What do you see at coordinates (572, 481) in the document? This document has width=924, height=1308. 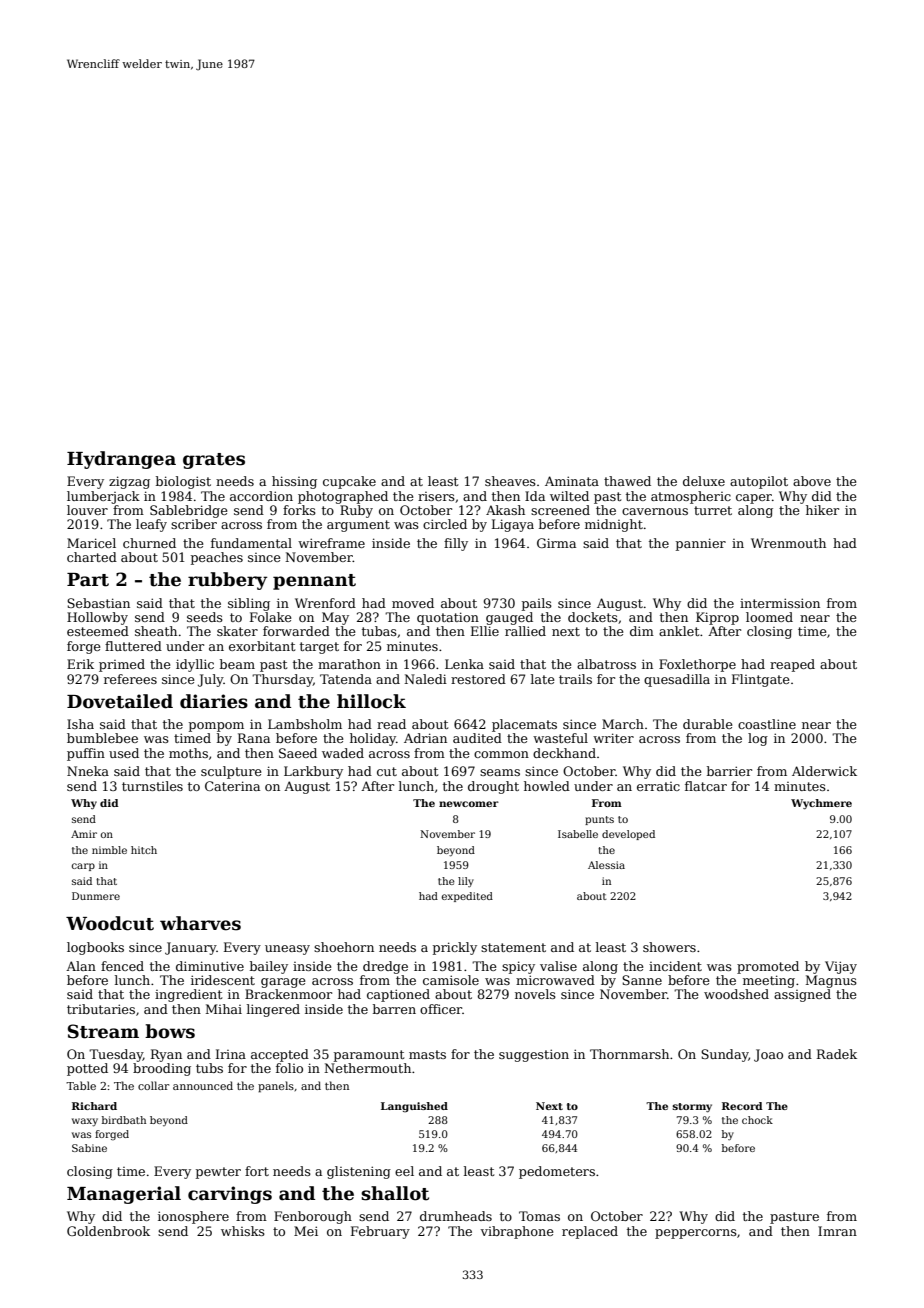 I see `Aminata` at bounding box center [572, 481].
